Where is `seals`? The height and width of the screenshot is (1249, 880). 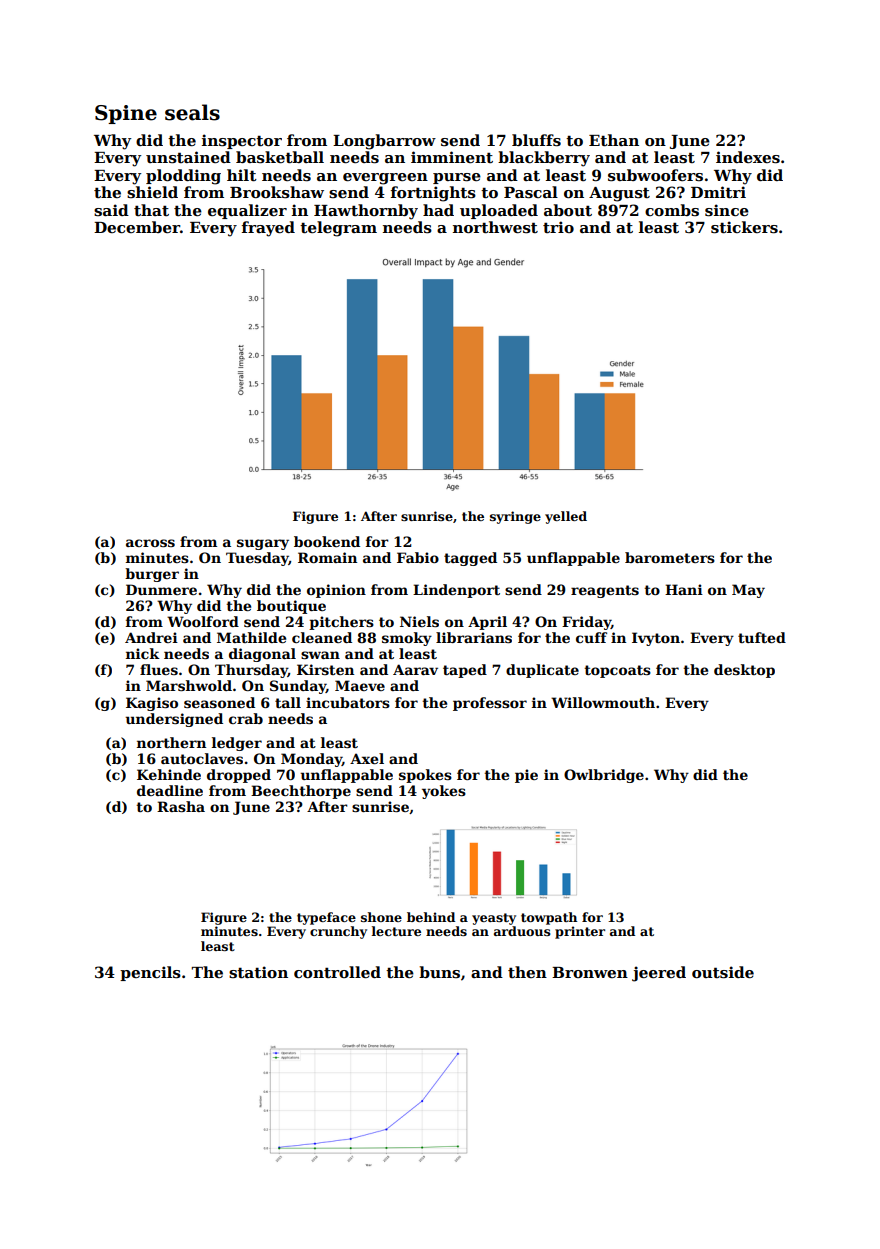 seals is located at coordinates (192, 112).
